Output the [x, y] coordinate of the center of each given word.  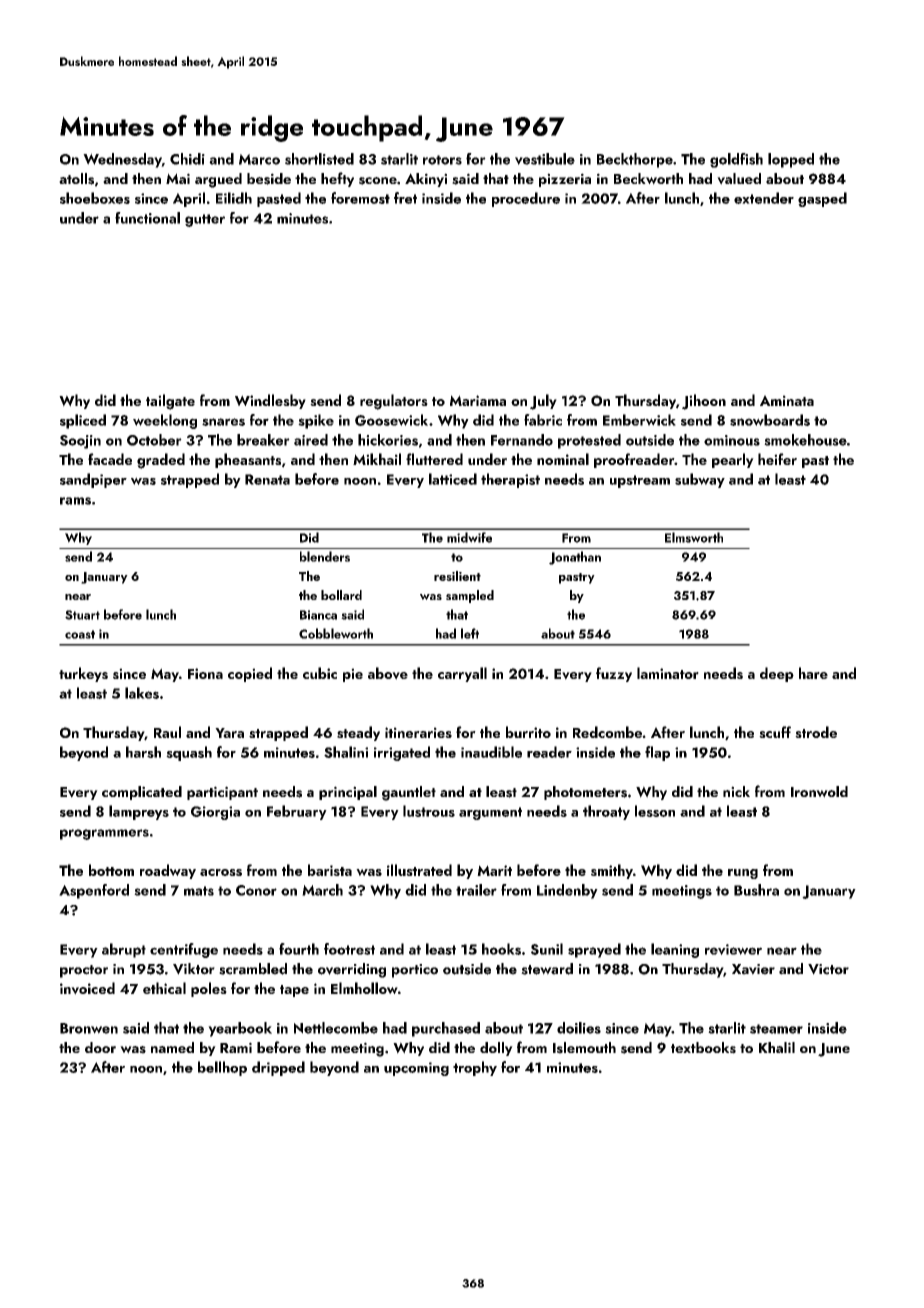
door [100, 1047]
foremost [360, 198]
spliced [83, 421]
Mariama [478, 400]
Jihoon [704, 402]
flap [657, 753]
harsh [143, 752]
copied [250, 674]
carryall [462, 674]
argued [218, 180]
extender [764, 198]
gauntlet [409, 793]
